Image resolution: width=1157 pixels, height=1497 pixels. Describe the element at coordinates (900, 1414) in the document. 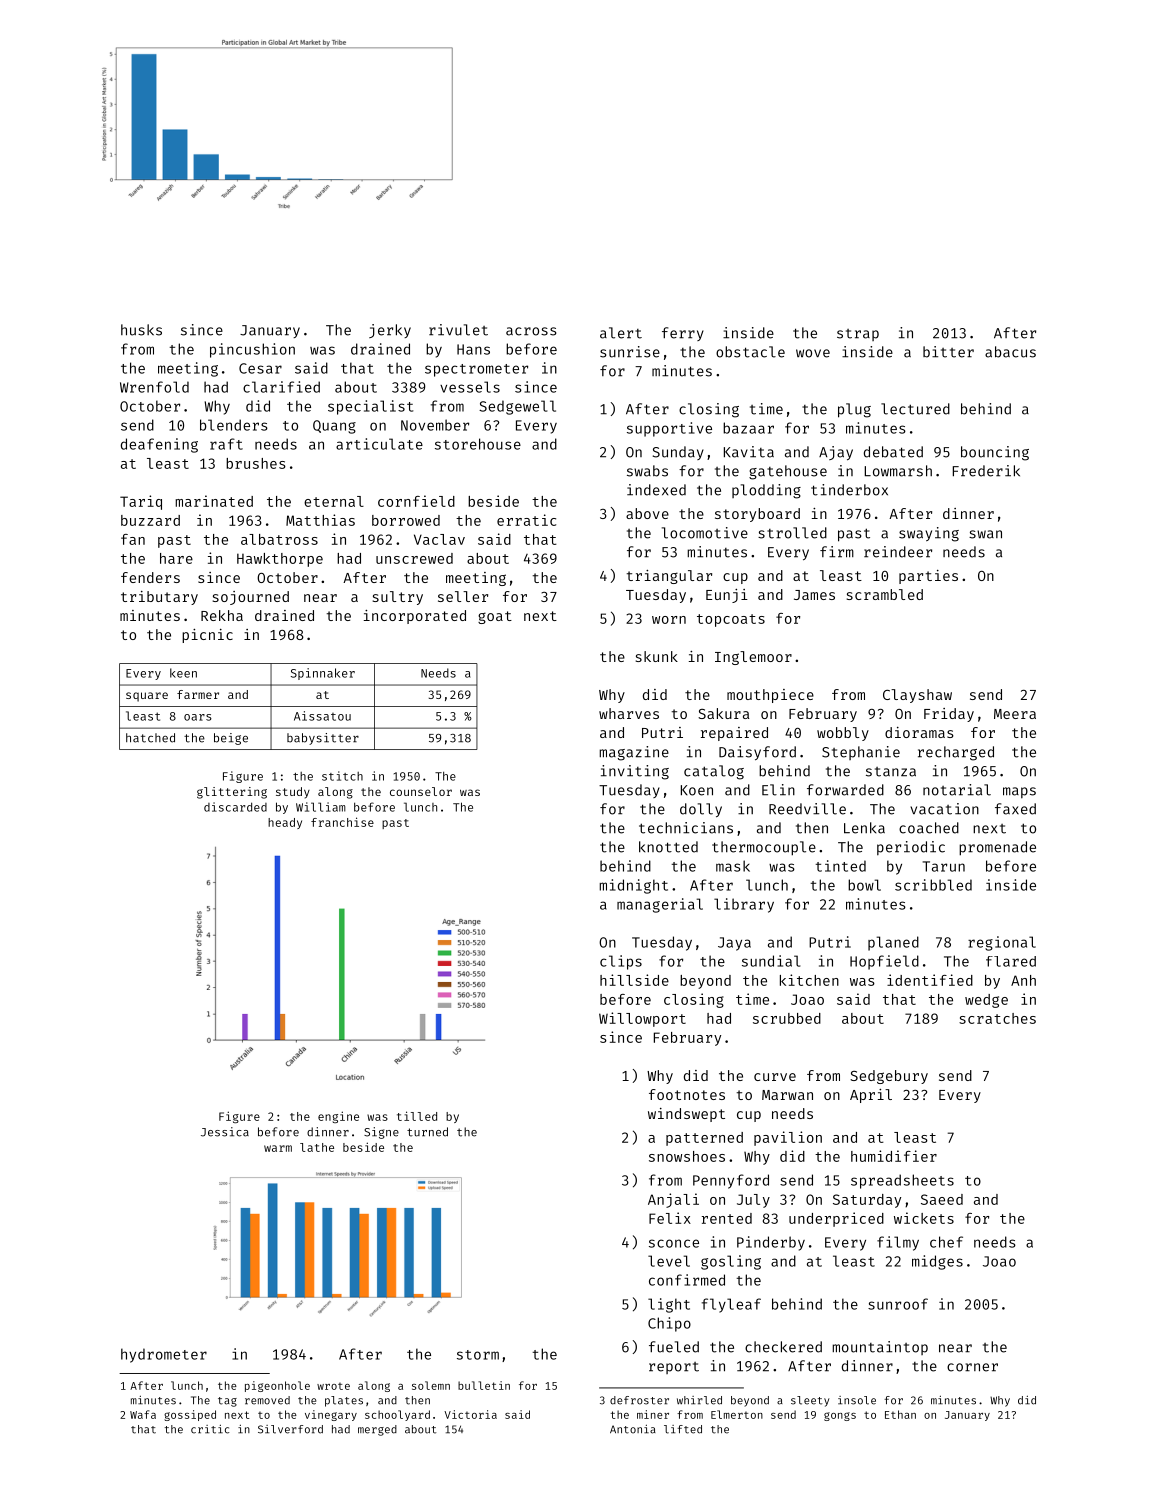

I see `Ethan` at that location.
